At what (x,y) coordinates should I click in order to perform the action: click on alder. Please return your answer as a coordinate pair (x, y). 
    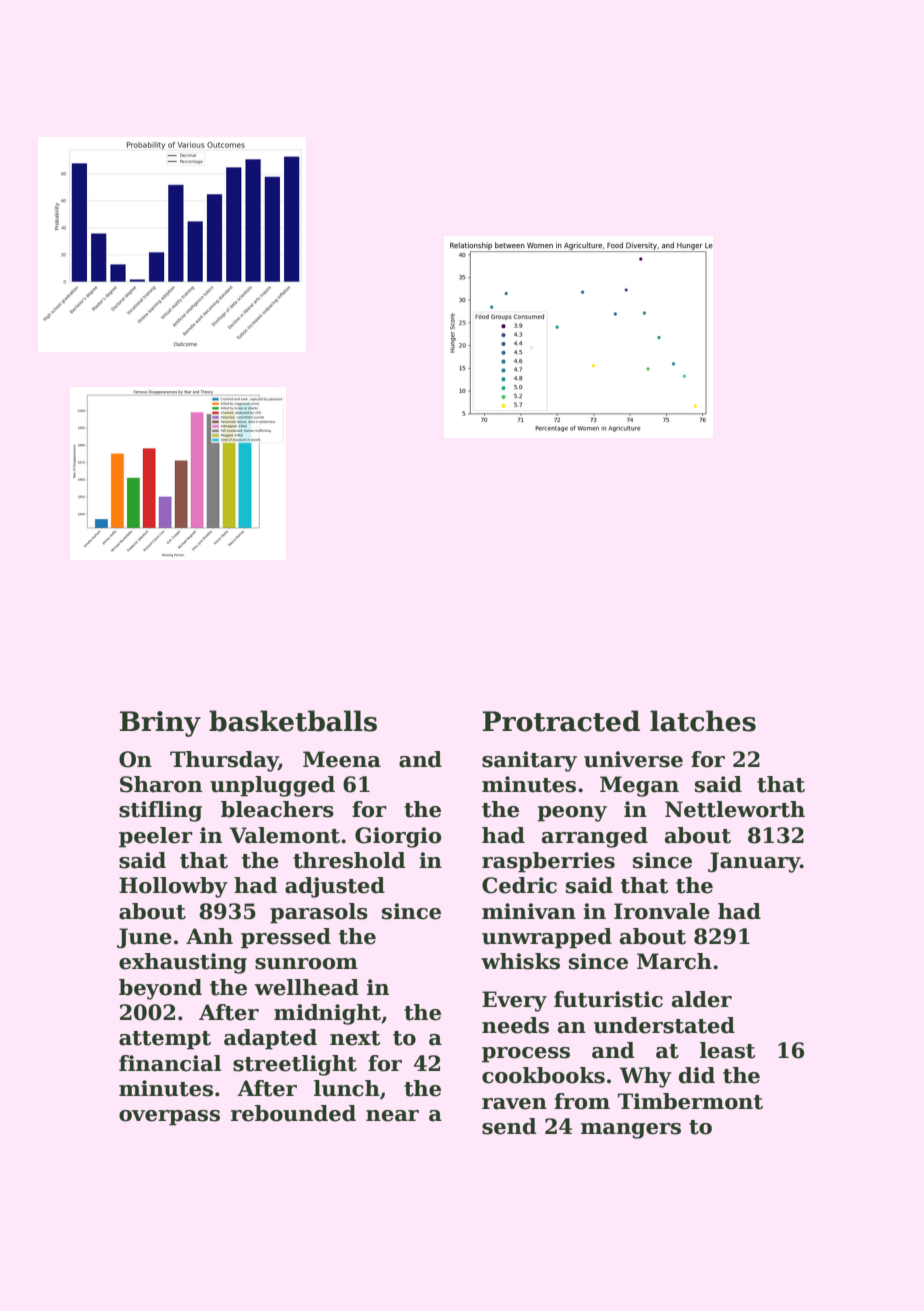
    Looking at the image, I should click on (702, 999).
